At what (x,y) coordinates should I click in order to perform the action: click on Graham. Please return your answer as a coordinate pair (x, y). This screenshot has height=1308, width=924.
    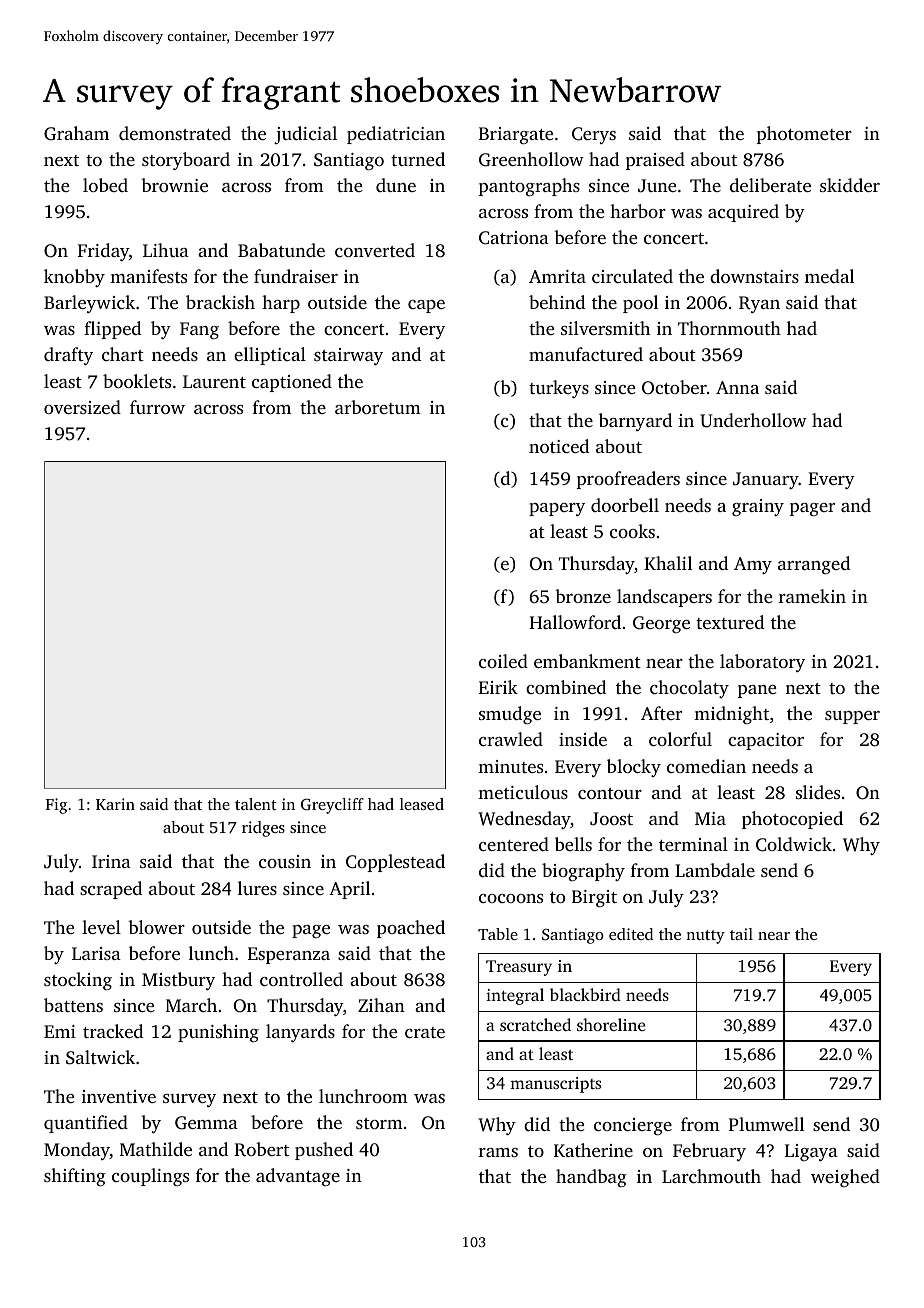
    Looking at the image, I should click on (76, 133).
